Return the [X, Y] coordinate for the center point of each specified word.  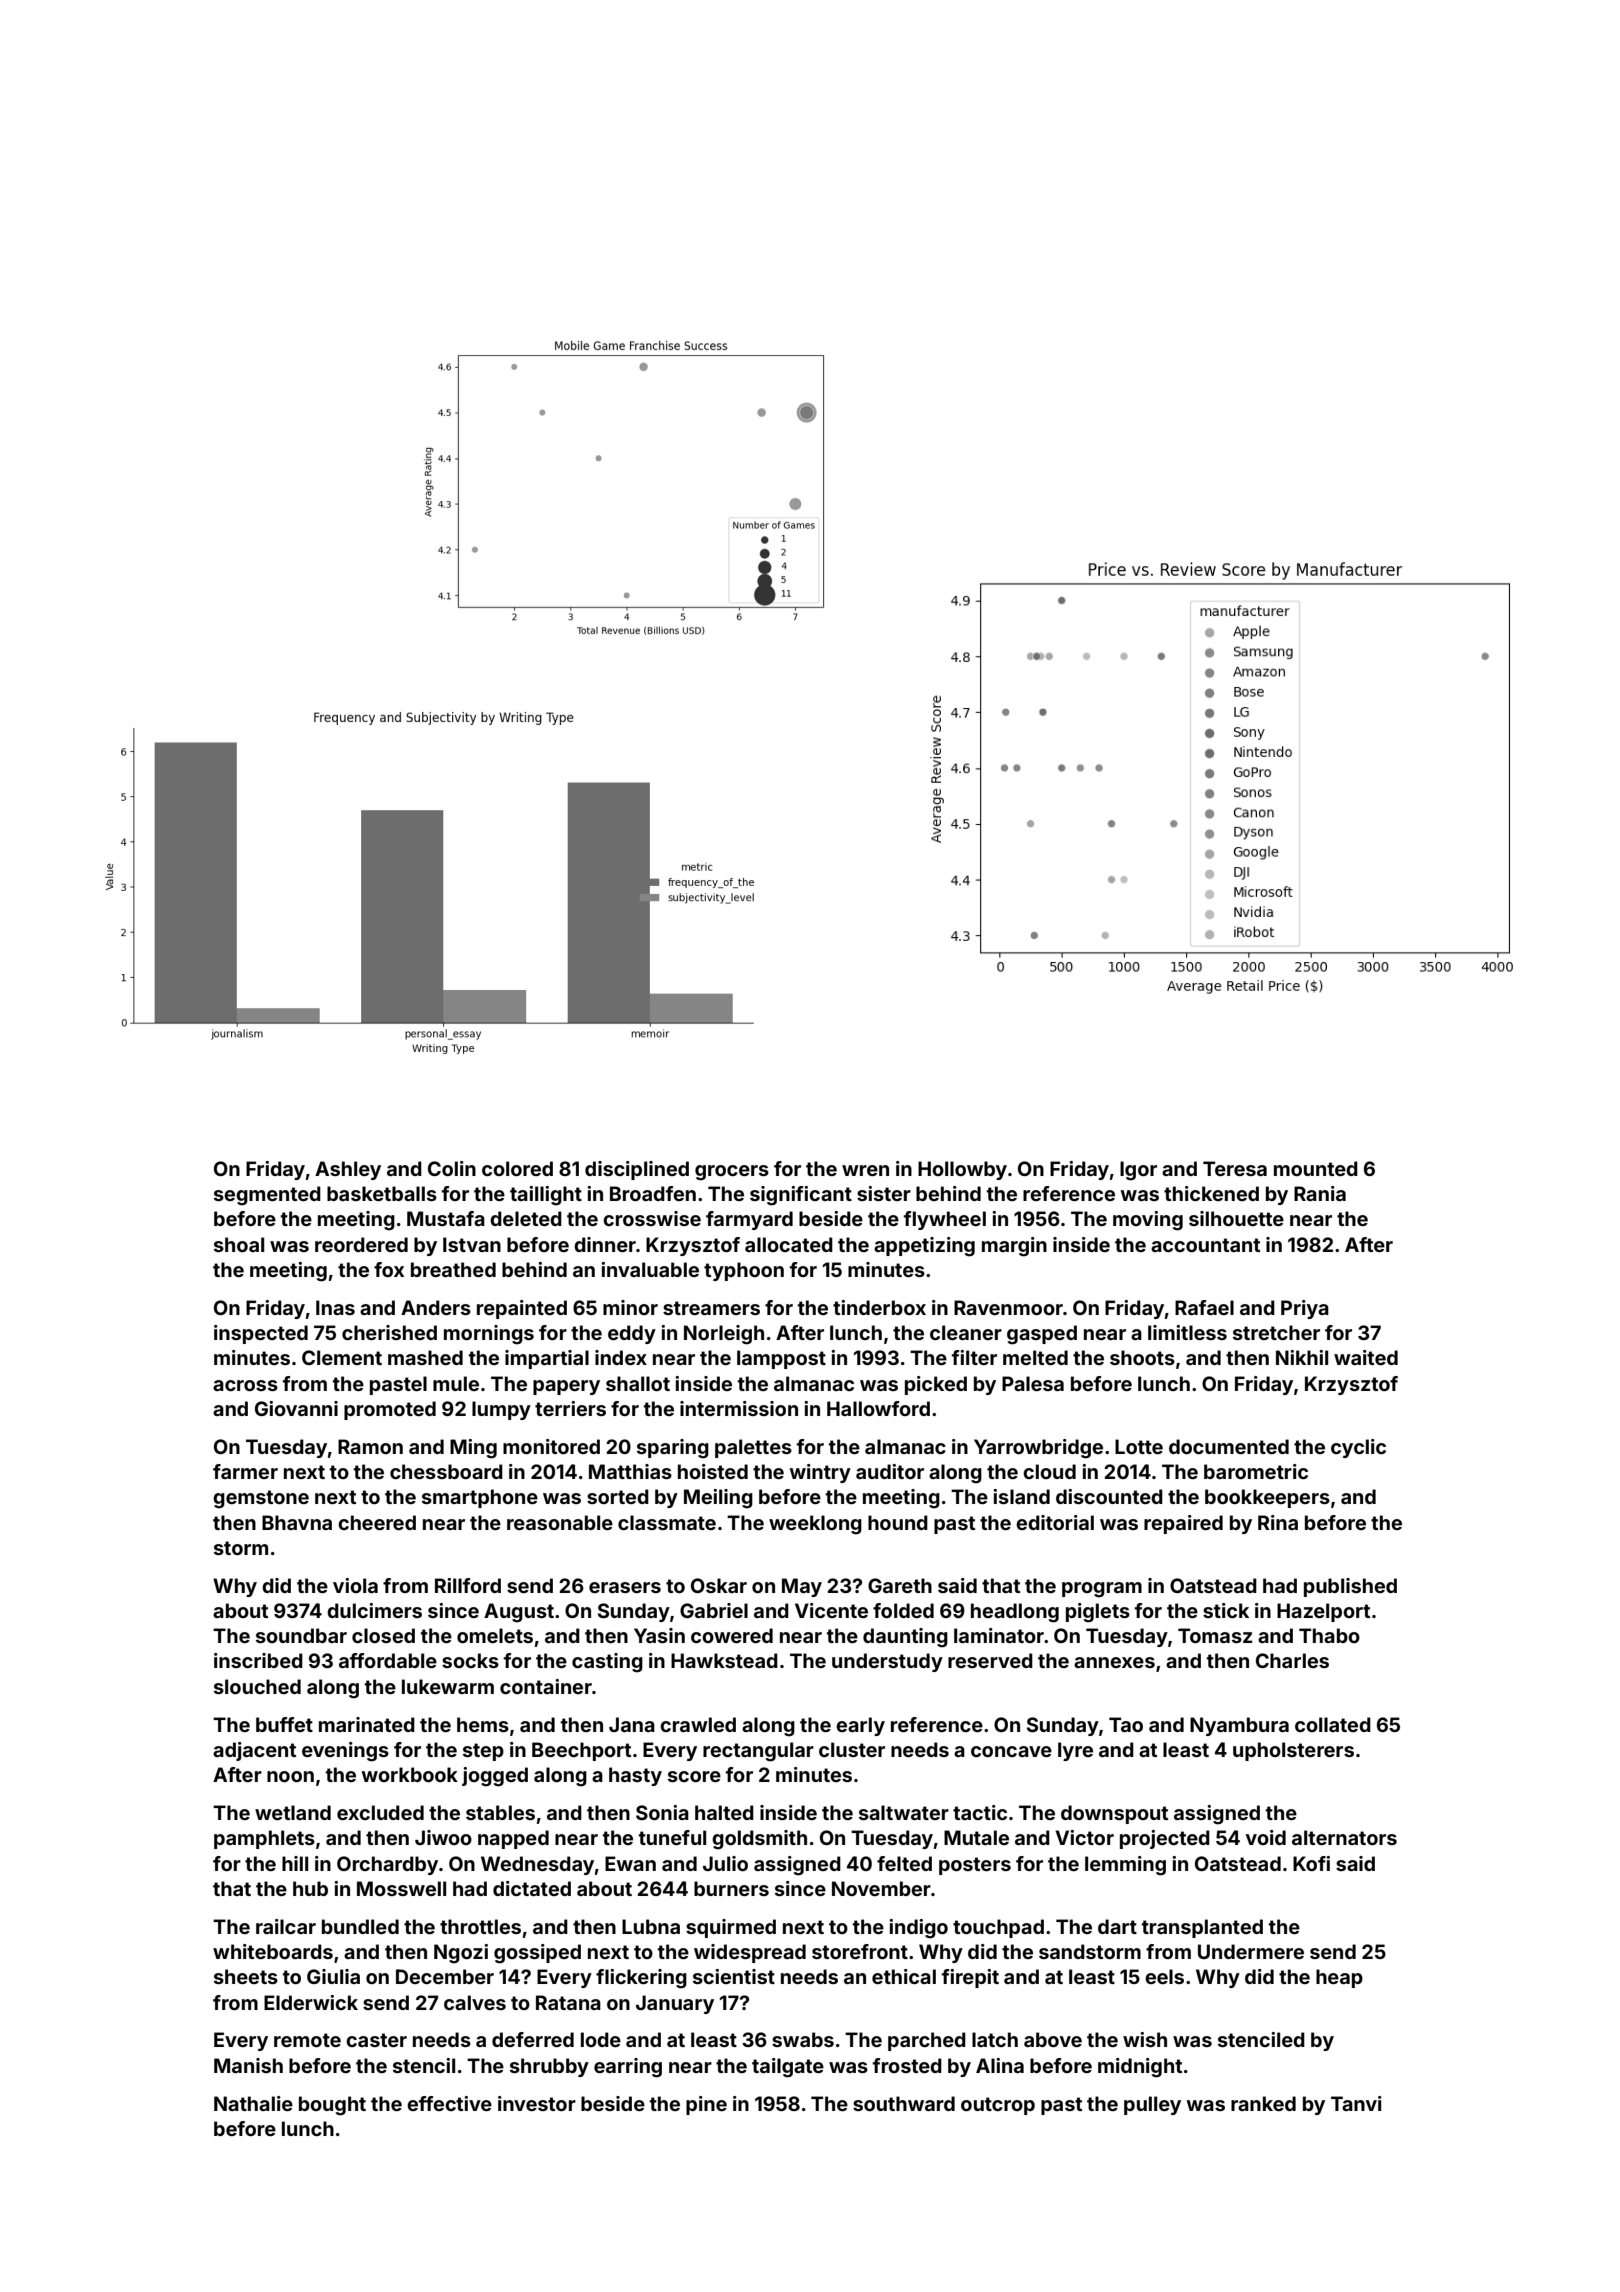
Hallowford [878, 1408]
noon [290, 1776]
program [1102, 1590]
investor [537, 2103]
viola [355, 1585]
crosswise [652, 1218]
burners [731, 1888]
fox [389, 1269]
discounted [1109, 1496]
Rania [1320, 1193]
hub [310, 1888]
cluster [852, 1749]
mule [456, 1383]
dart [1117, 1926]
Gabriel [714, 1610]
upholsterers [1293, 1751]
